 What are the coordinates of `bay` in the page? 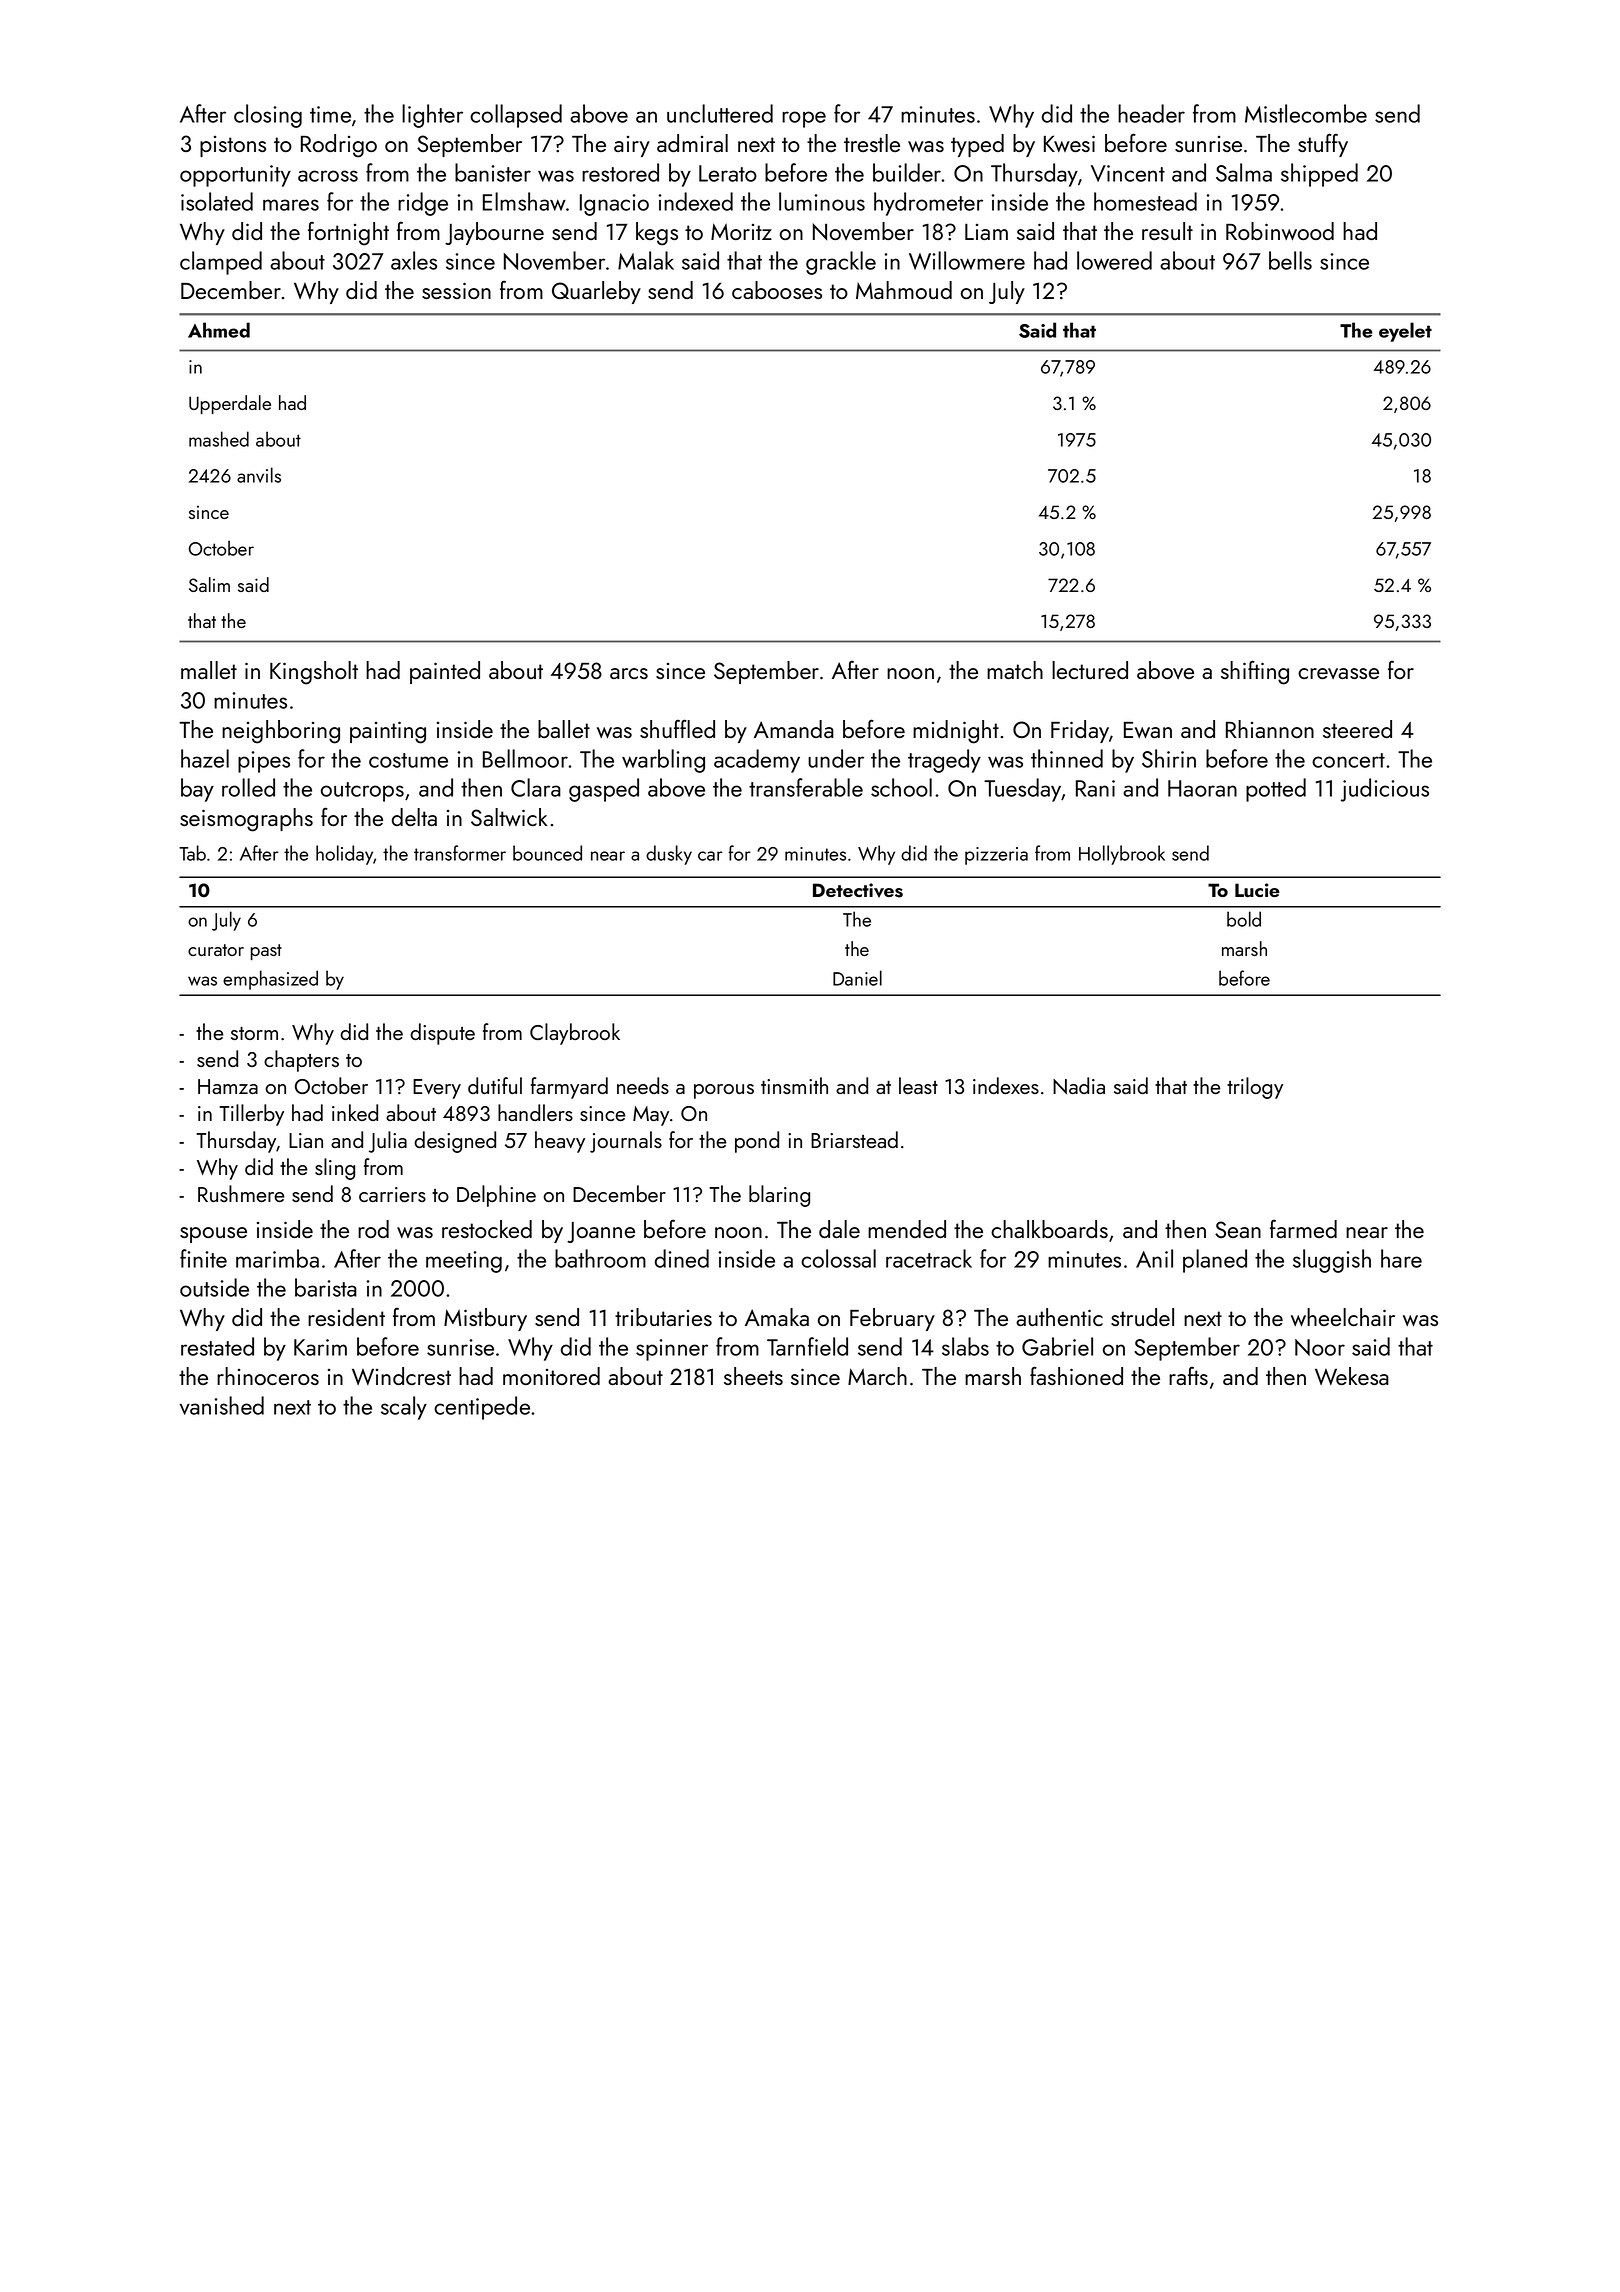 It's located at (197, 790).
